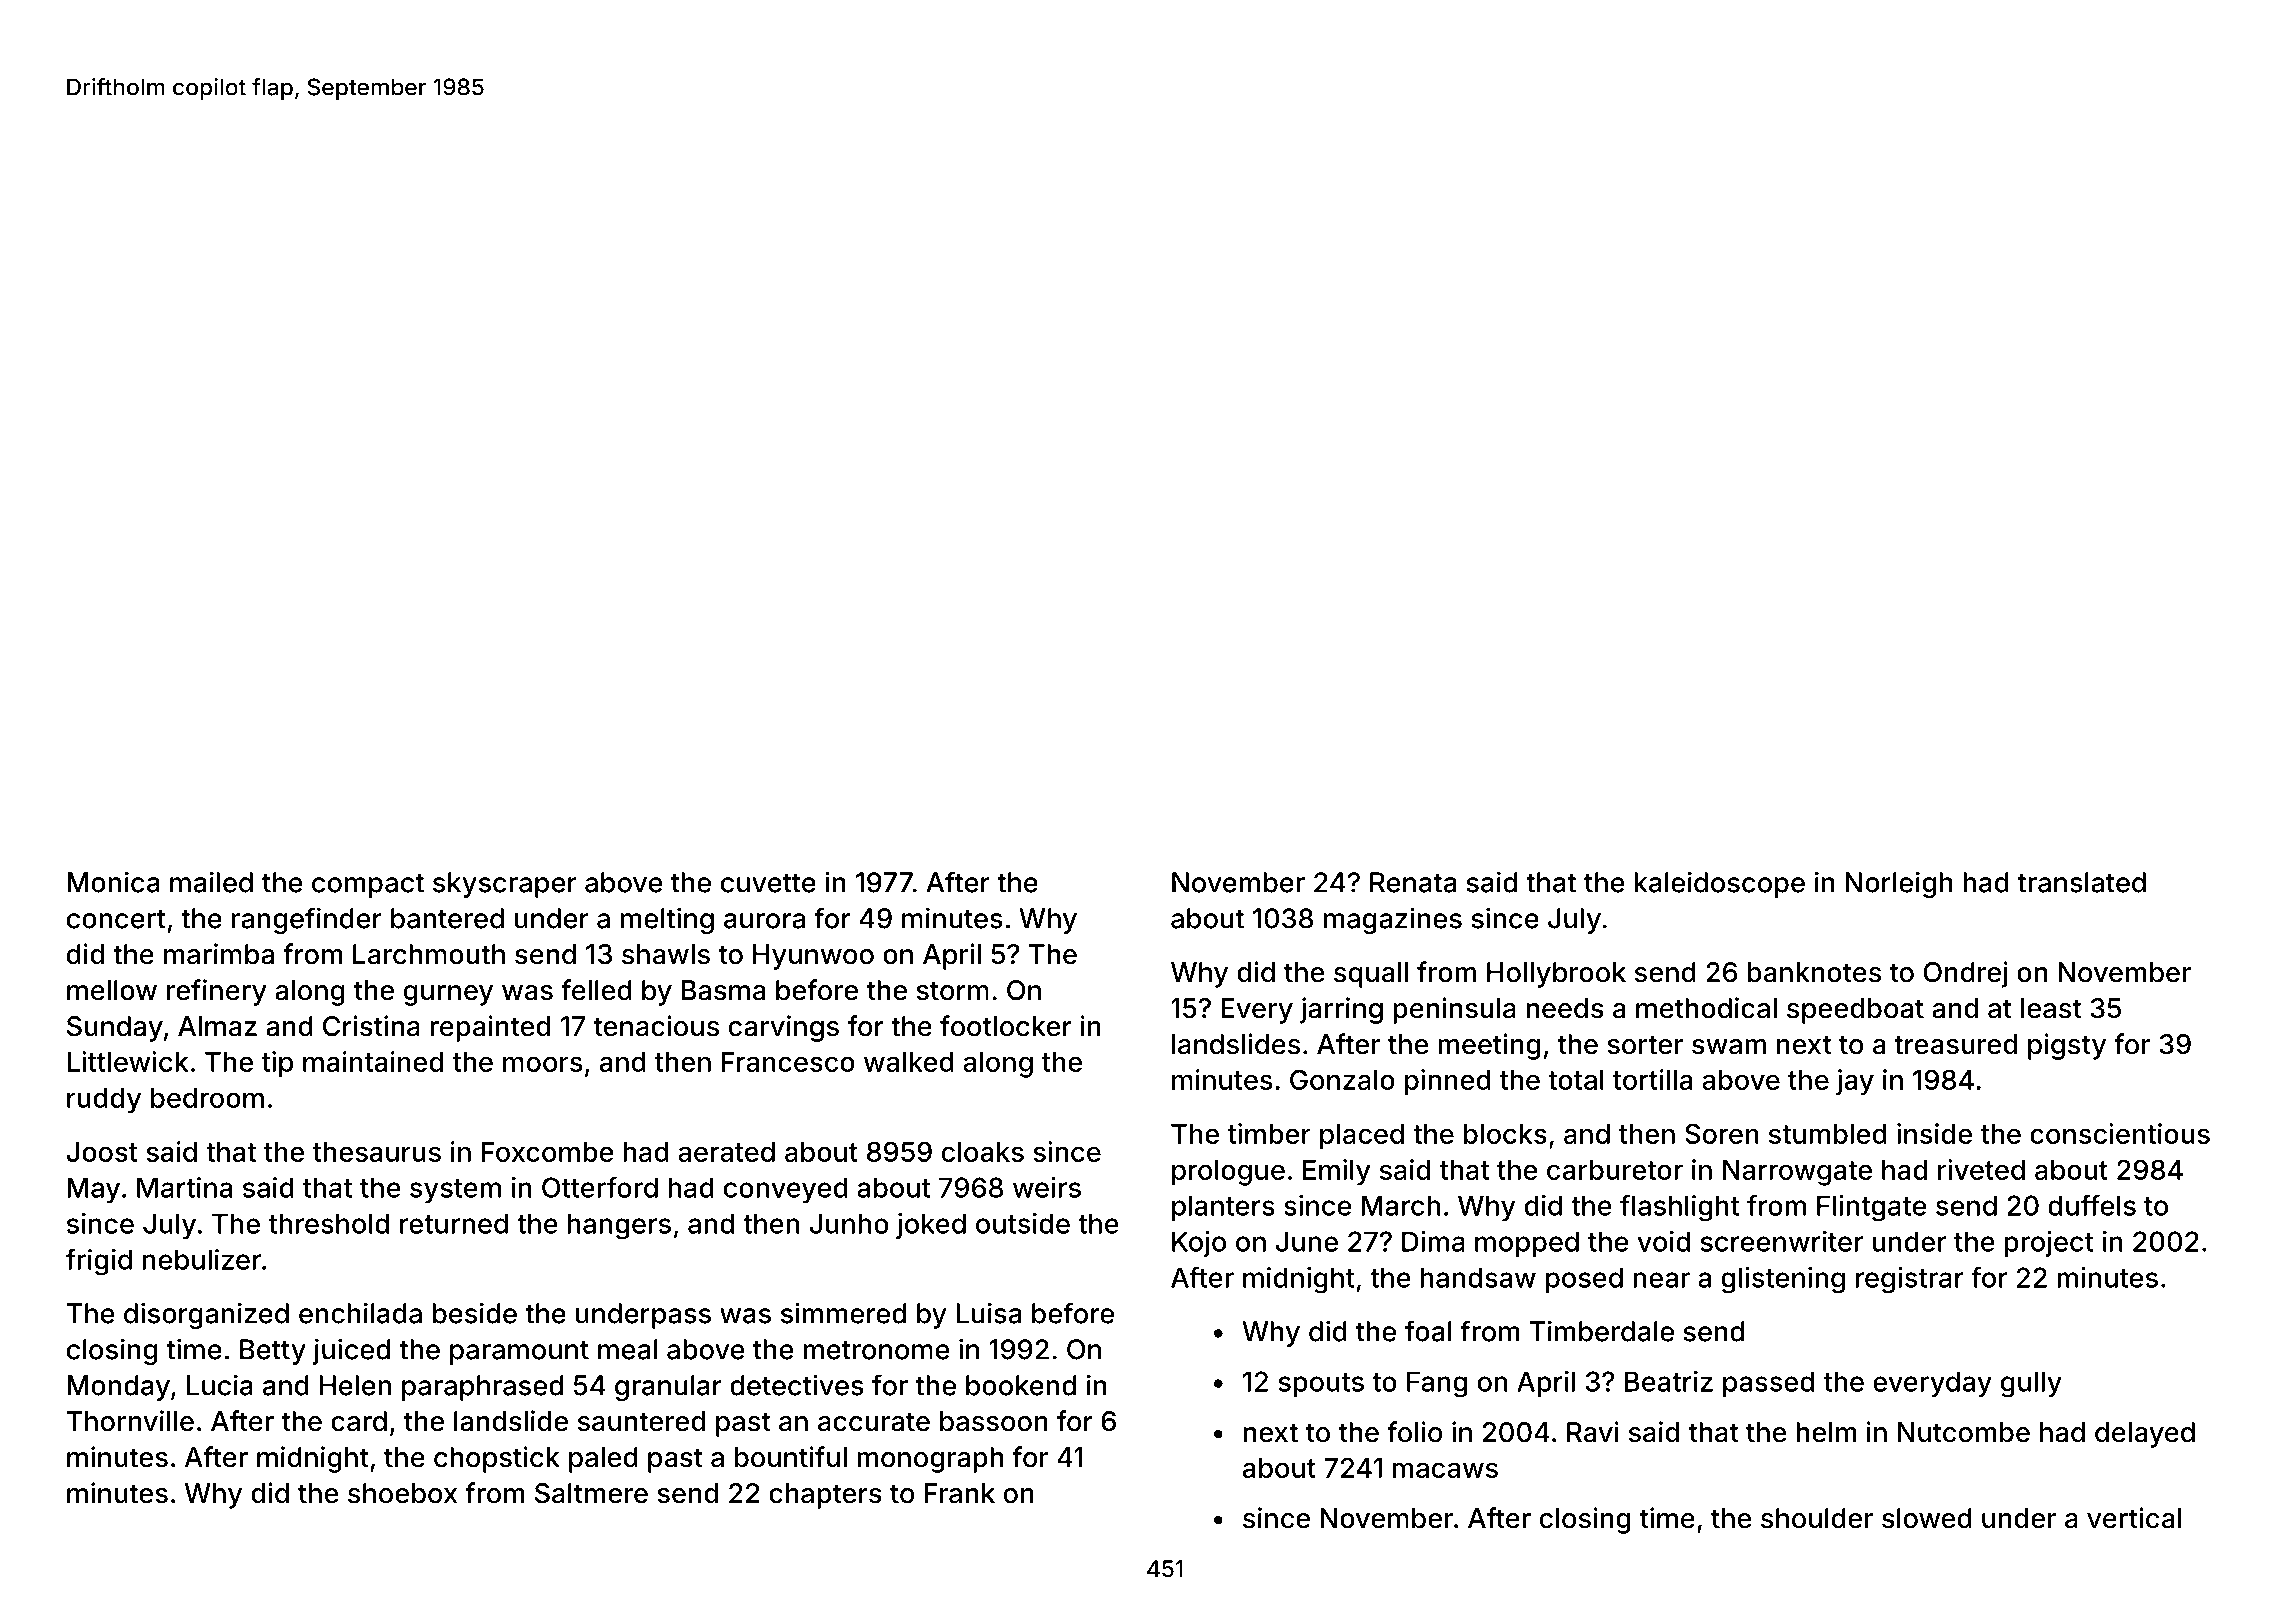 The width and height of the screenshot is (2292, 1620). I want to click on Monica, so click(113, 882).
